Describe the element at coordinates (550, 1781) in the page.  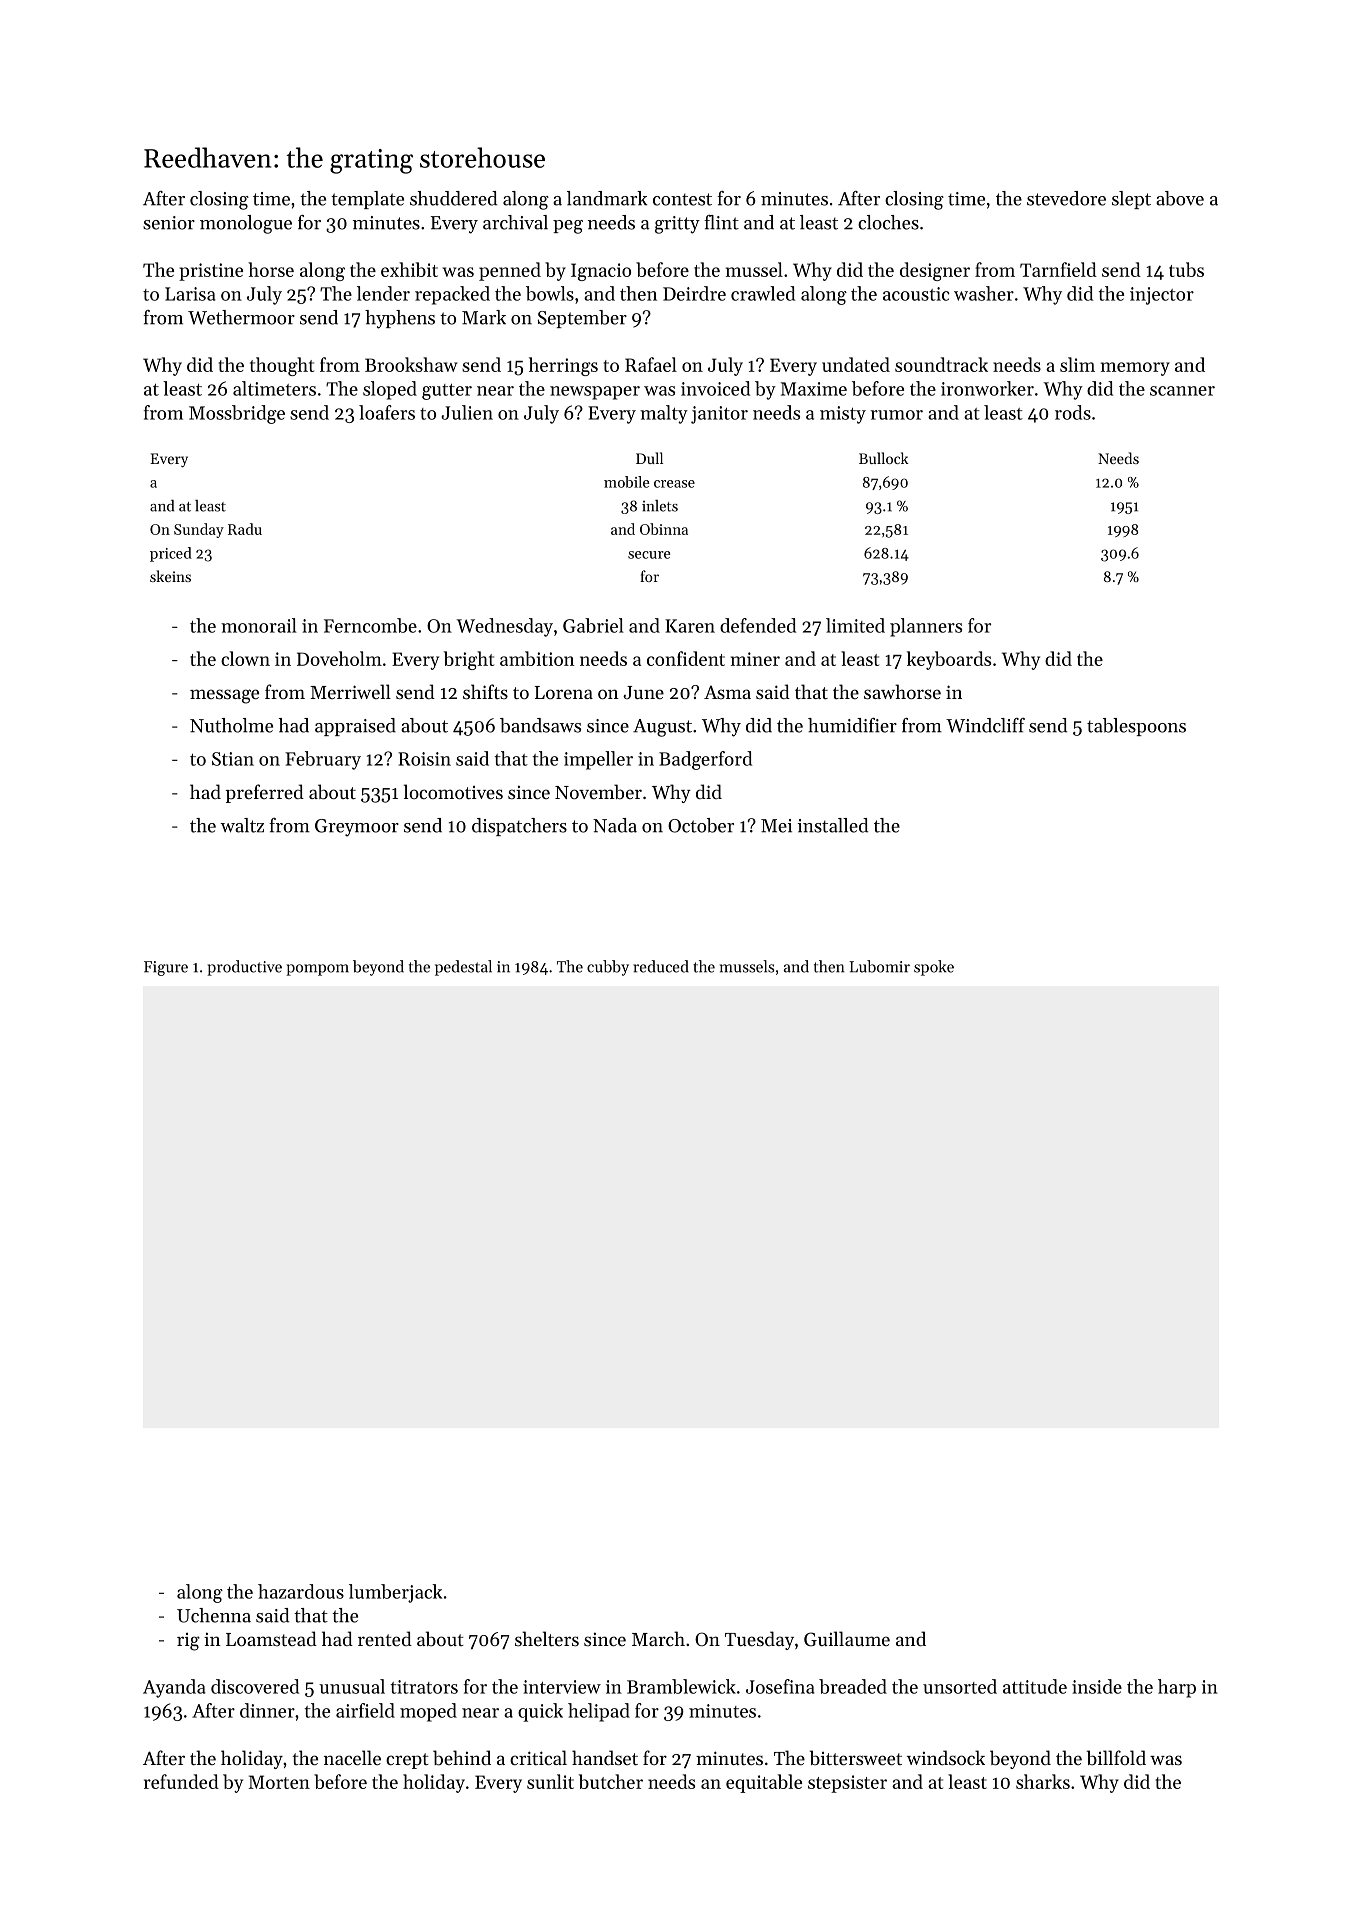
I see `sunlit` at that location.
